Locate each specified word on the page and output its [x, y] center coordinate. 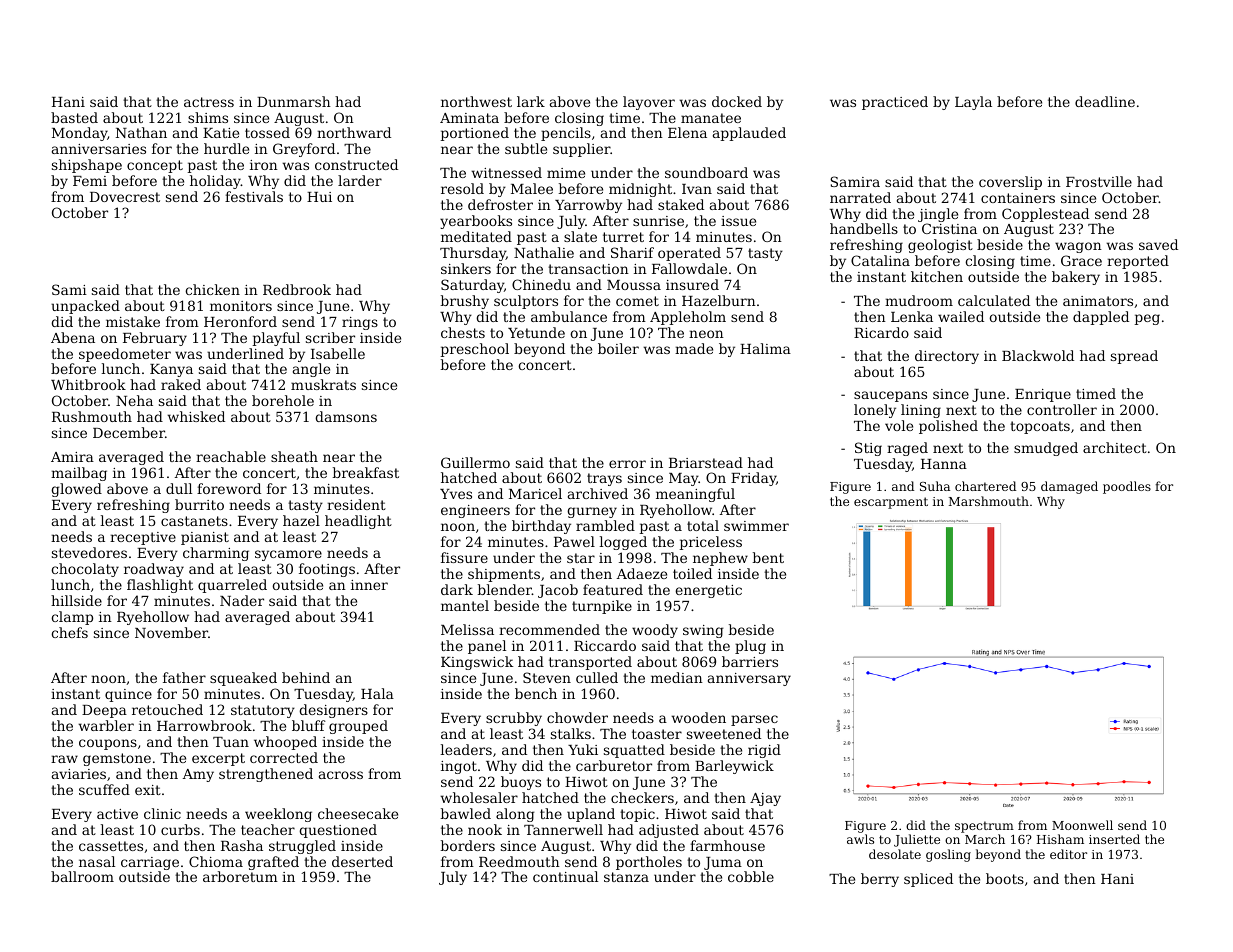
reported [1138, 262]
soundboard [706, 172]
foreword [229, 488]
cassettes [111, 846]
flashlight [160, 586]
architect [1115, 447]
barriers [750, 661]
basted [74, 117]
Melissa [467, 629]
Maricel [535, 493]
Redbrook [297, 289]
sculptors [526, 302]
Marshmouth [989, 501]
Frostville [1099, 181]
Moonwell [1082, 825]
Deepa [104, 711]
